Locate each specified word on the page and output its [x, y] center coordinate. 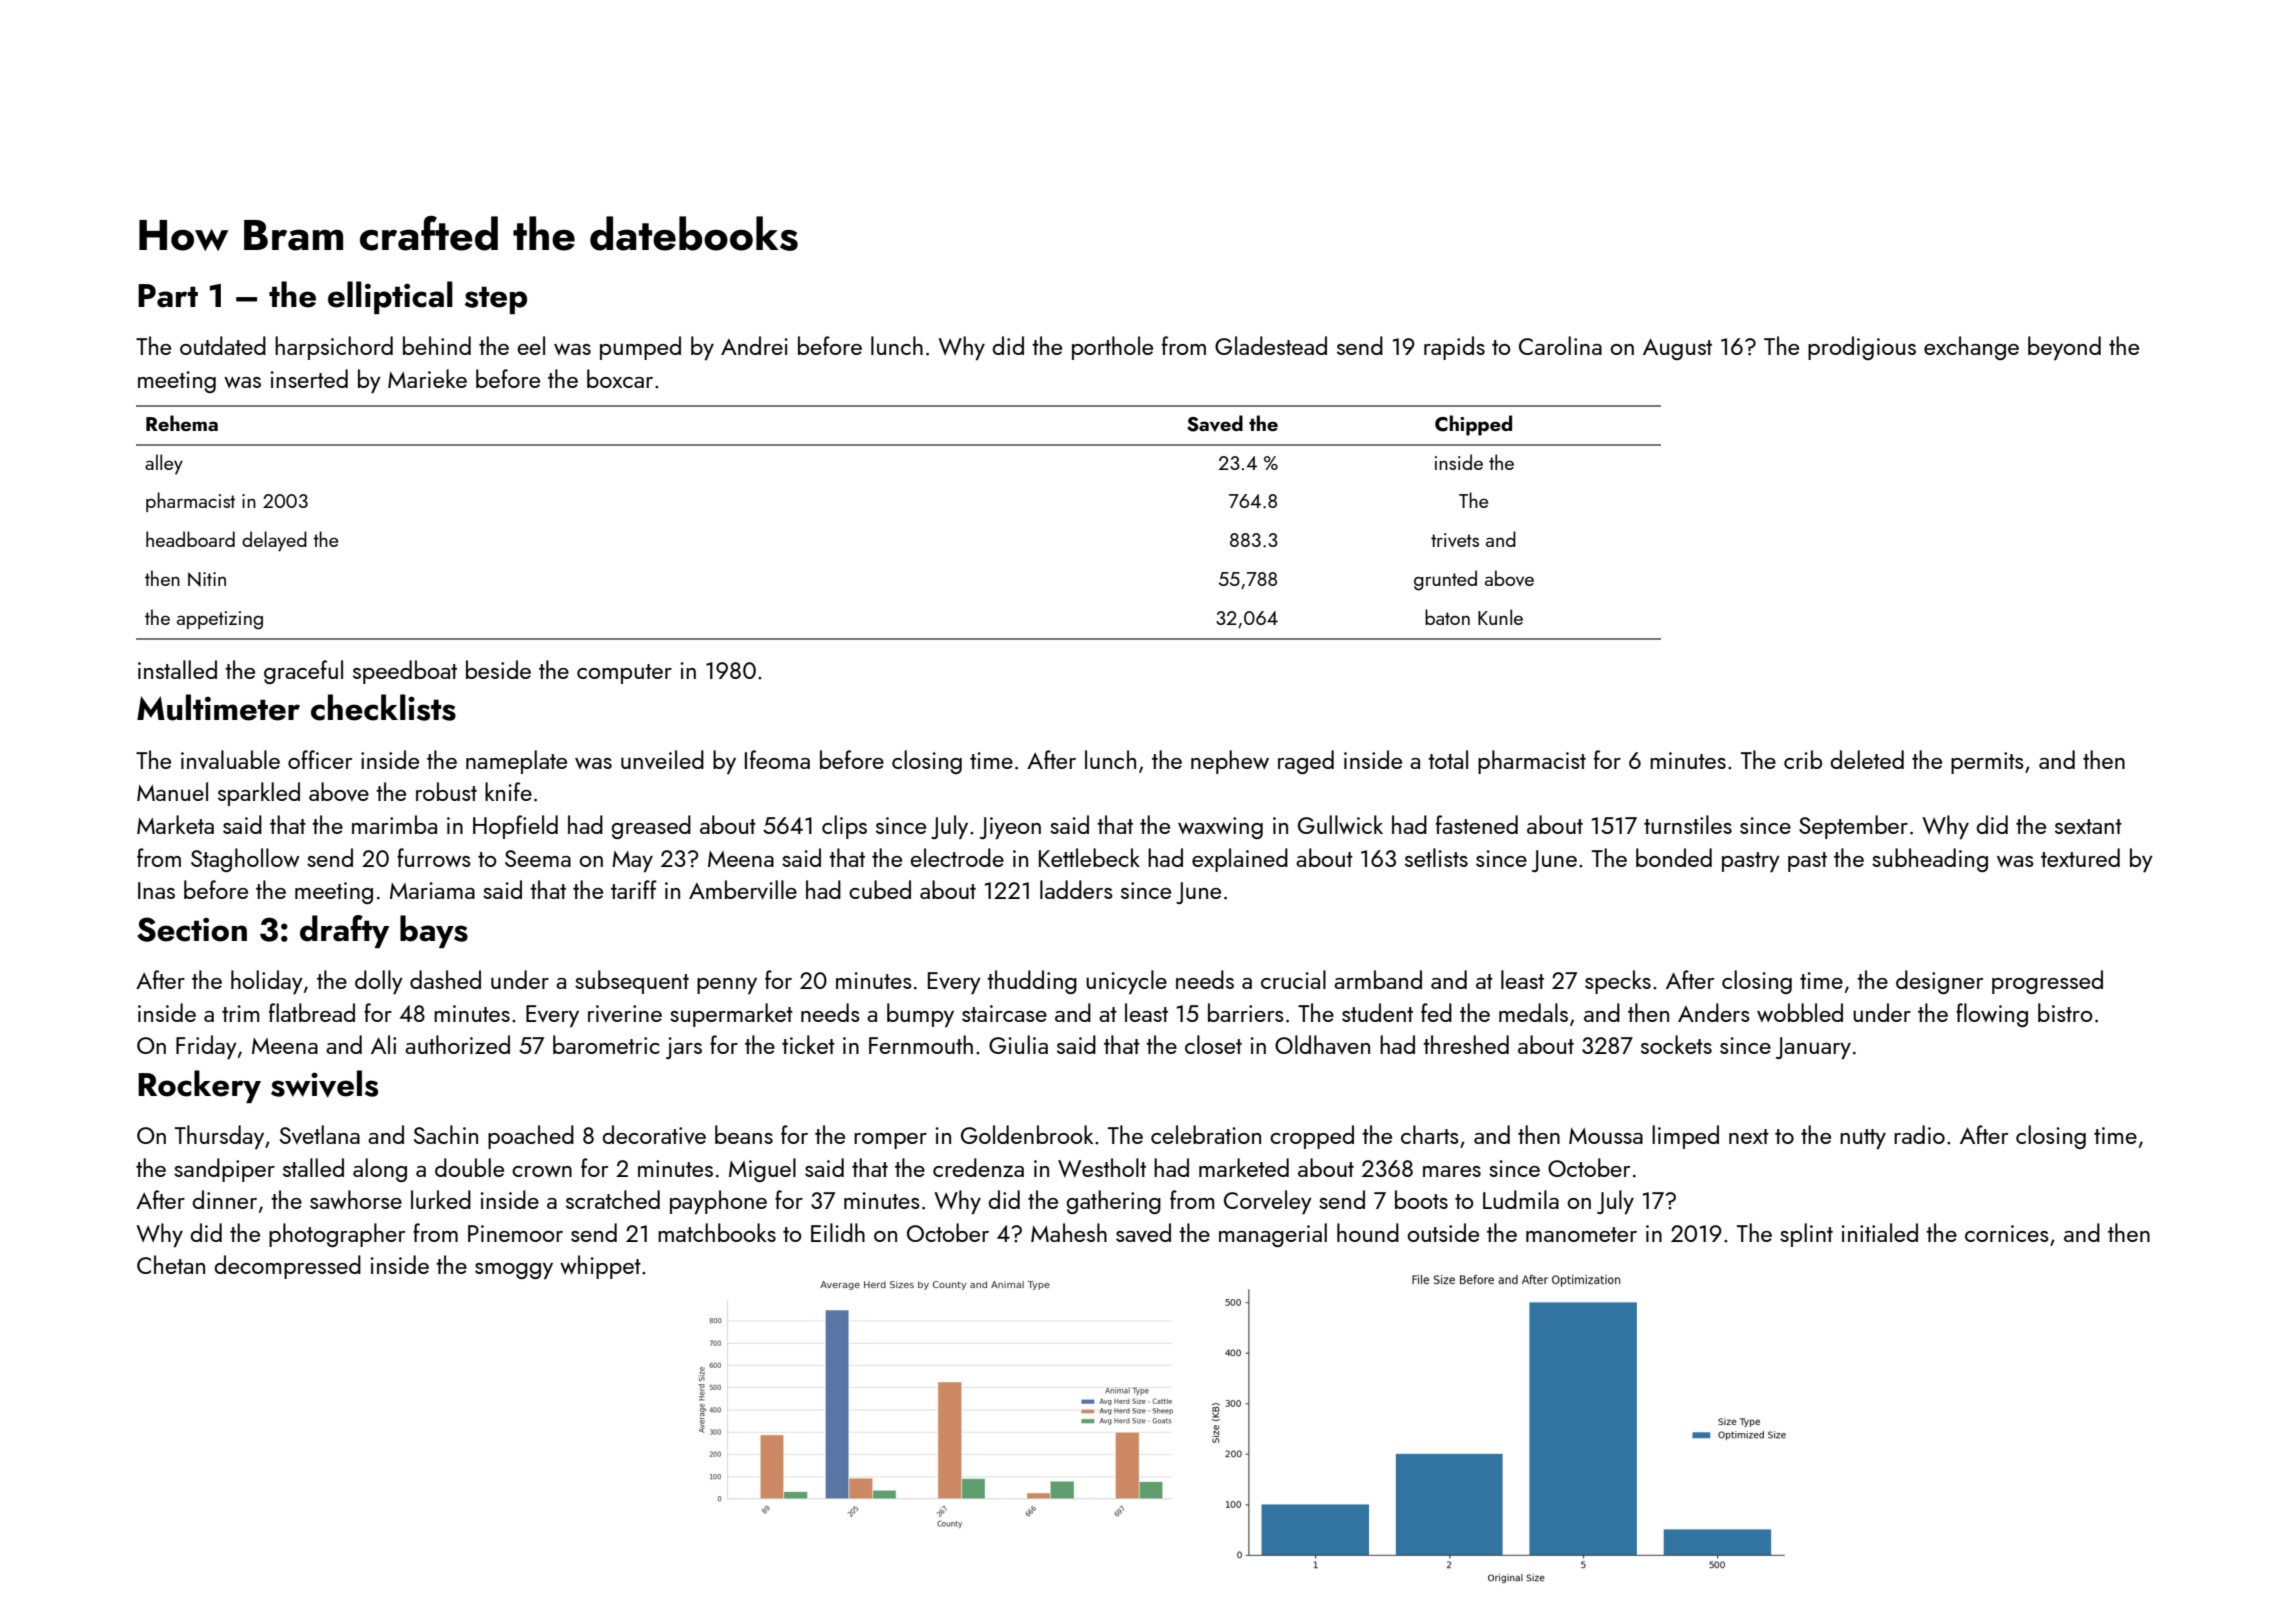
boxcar [620, 378]
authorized [457, 1044]
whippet [600, 1267]
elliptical [390, 297]
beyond [2064, 348]
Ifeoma [777, 759]
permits [1987, 763]
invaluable [230, 759]
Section [192, 929]
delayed [274, 541]
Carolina [1560, 345]
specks [1618, 982]
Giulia [1018, 1044]
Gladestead [1271, 345]
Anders [1714, 1012]
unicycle [1126, 982]
